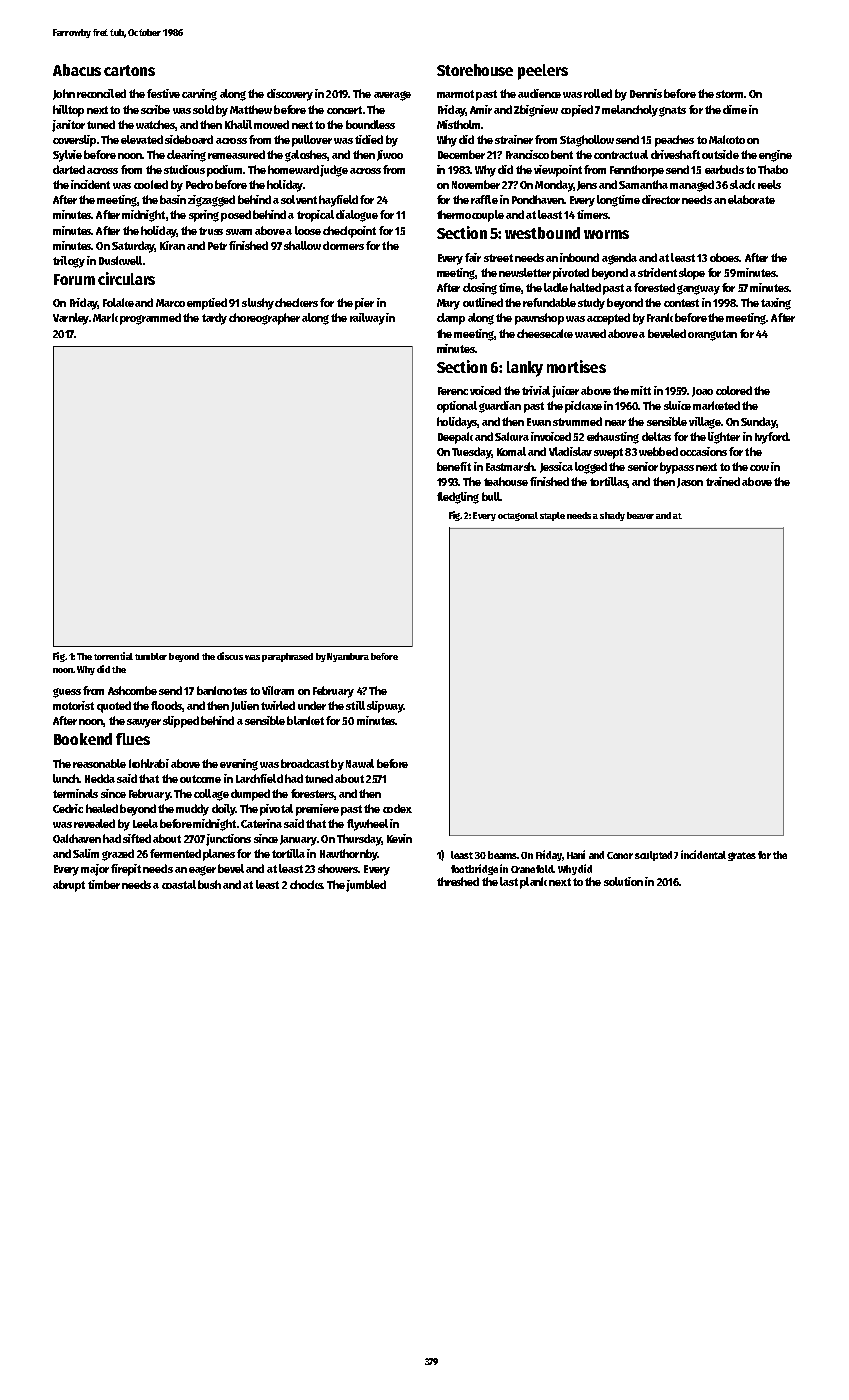 This screenshot has width=849, height=1400. What do you see at coordinates (86, 853) in the screenshot?
I see `Salim` at bounding box center [86, 853].
